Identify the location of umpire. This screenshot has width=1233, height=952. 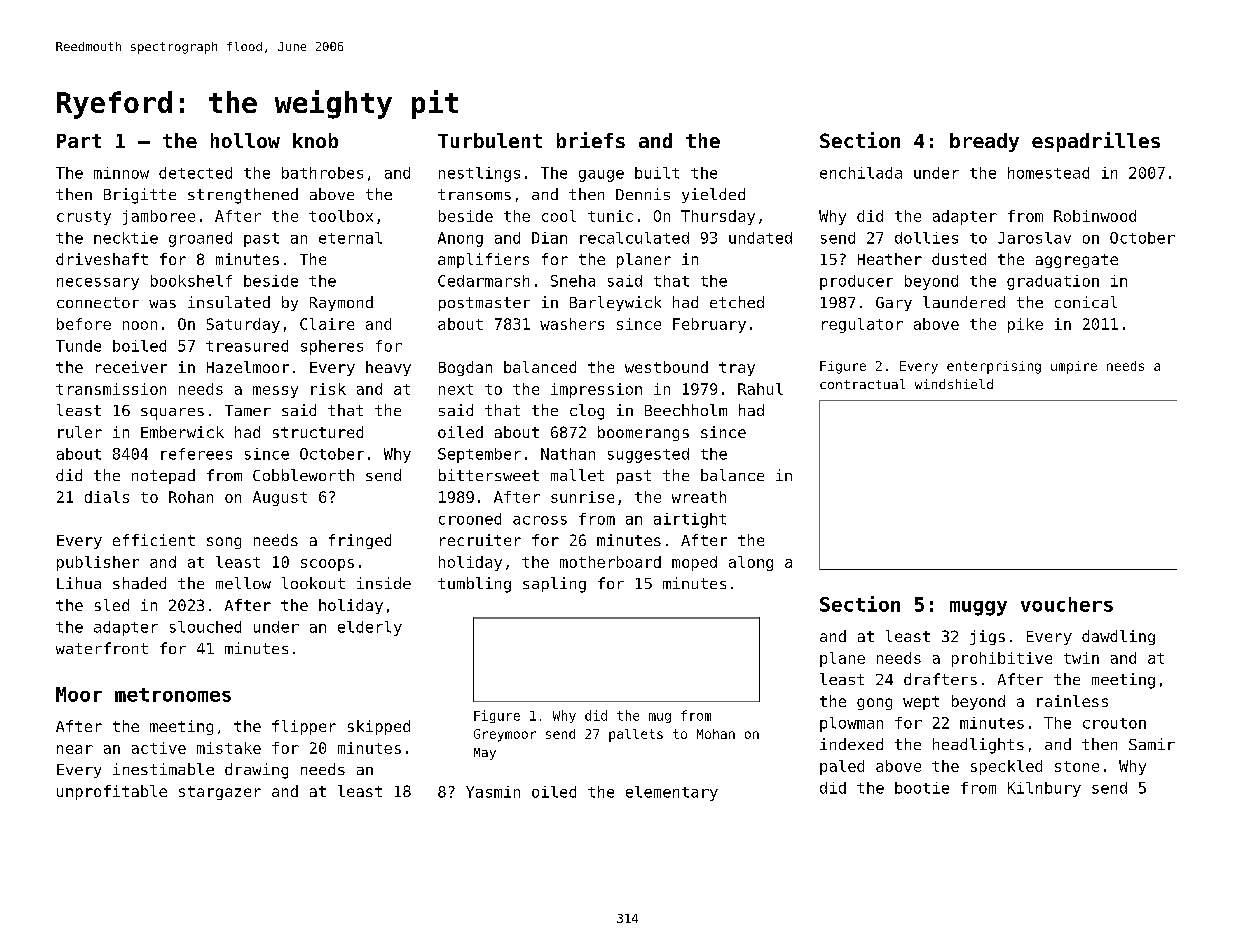
(1074, 367).
